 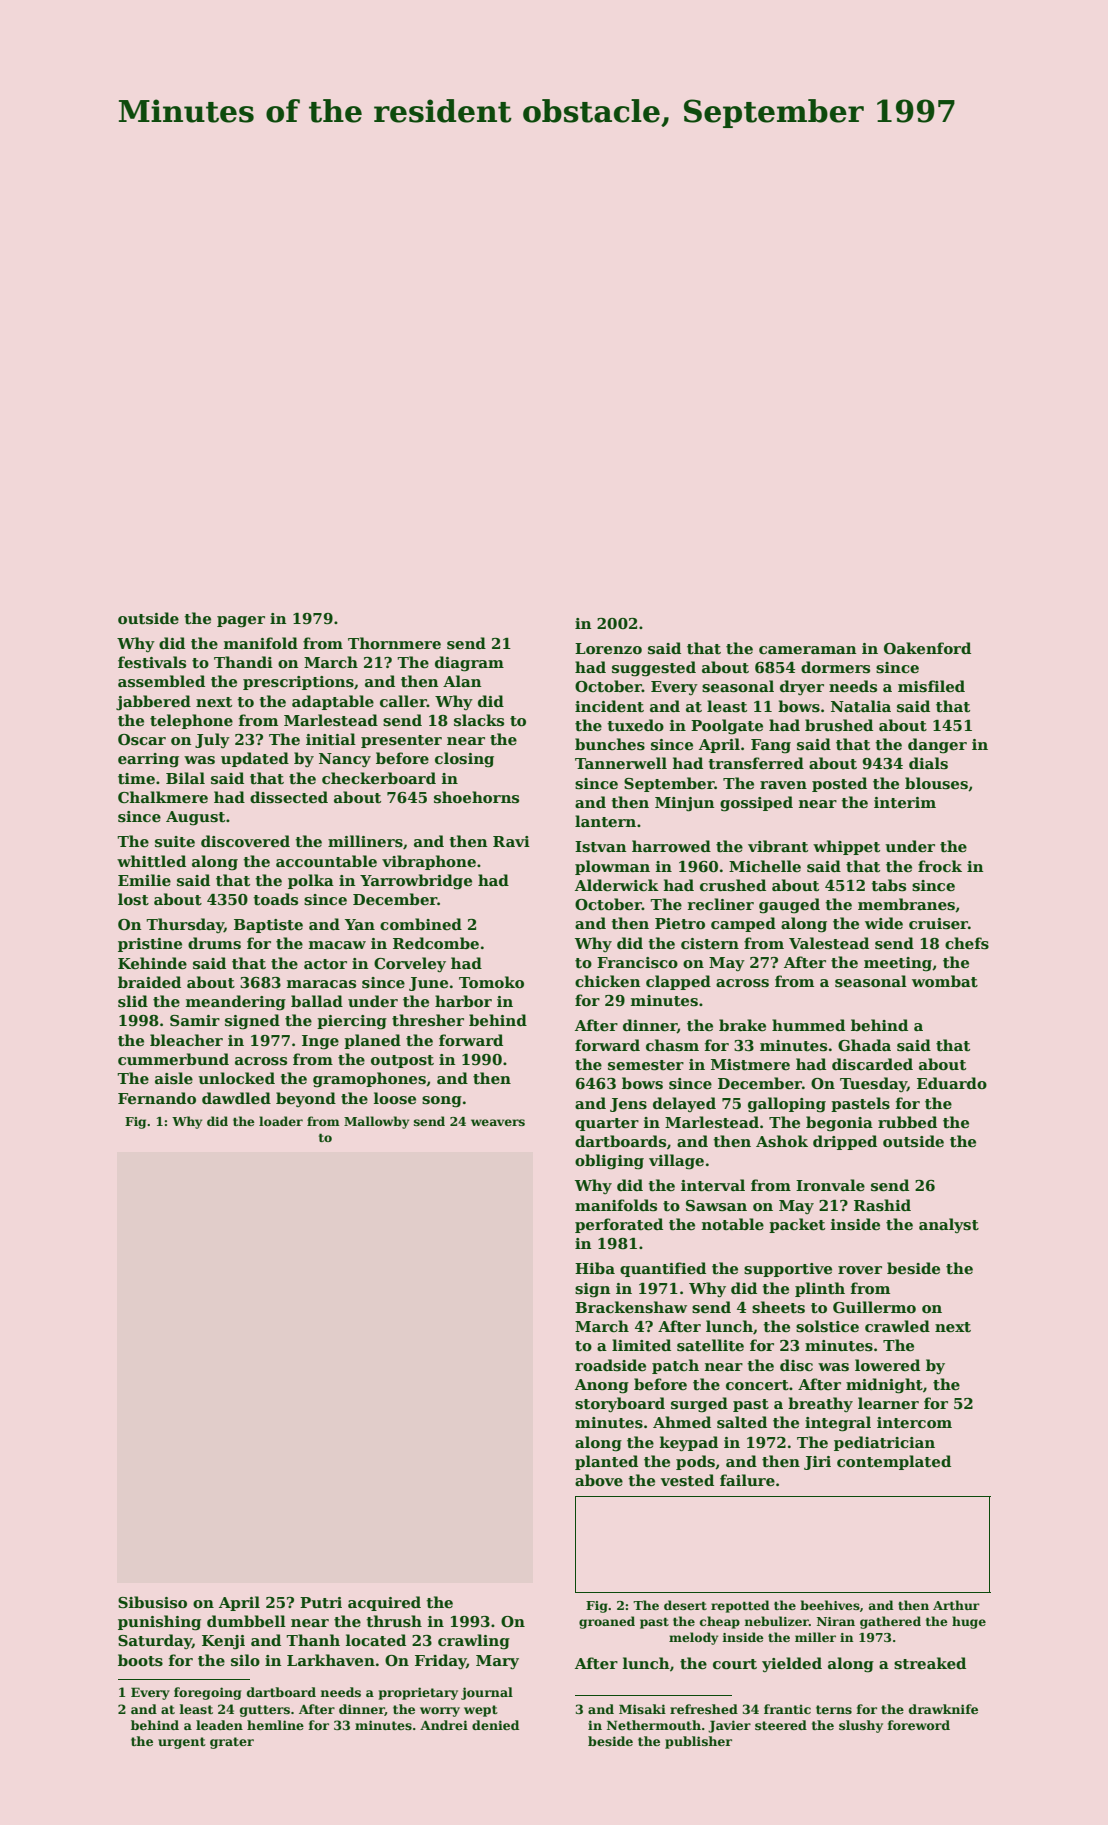 What do you see at coordinates (241, 622) in the image?
I see `pager` at bounding box center [241, 622].
